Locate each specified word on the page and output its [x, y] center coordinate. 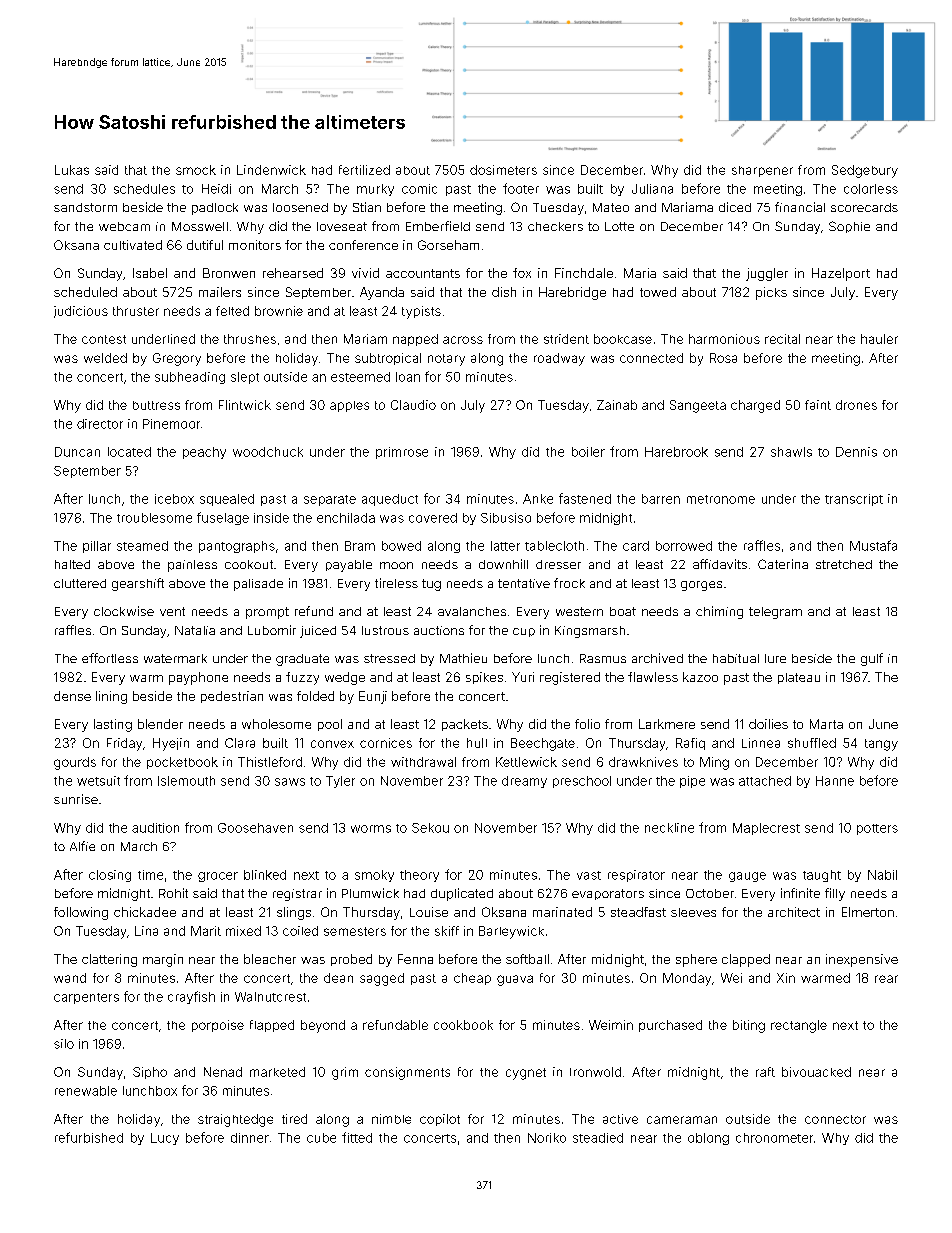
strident [566, 339]
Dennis [856, 452]
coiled [300, 931]
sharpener [762, 171]
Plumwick [370, 893]
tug [431, 585]
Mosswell [200, 226]
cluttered [80, 583]
